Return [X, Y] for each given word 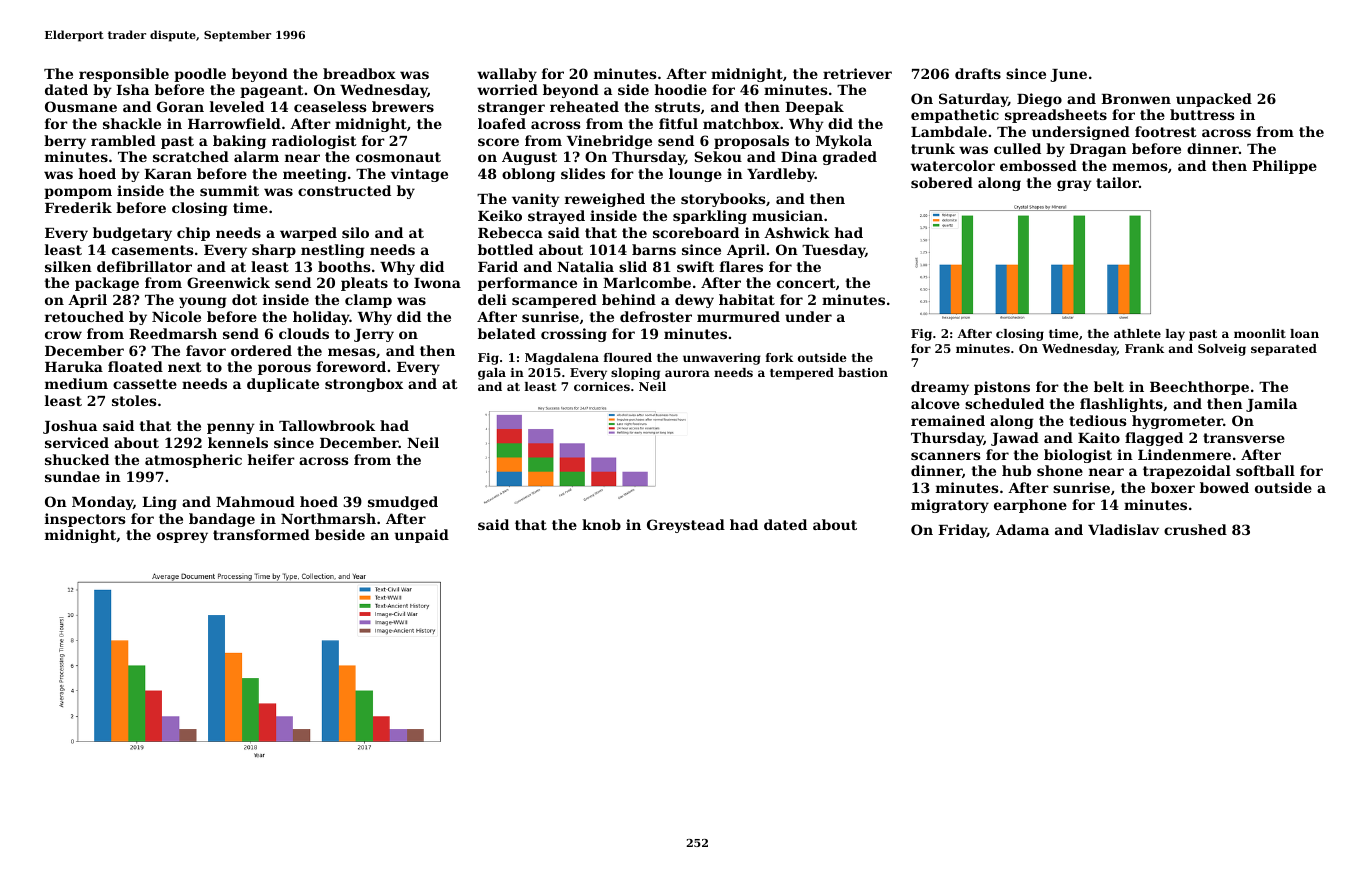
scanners [946, 456]
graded [850, 158]
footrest [1166, 131]
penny [231, 428]
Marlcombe [647, 282]
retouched [84, 316]
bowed [1224, 487]
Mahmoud [255, 501]
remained [948, 420]
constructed [344, 190]
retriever [857, 73]
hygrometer [1177, 422]
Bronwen [1136, 99]
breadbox [359, 73]
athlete [1137, 333]
